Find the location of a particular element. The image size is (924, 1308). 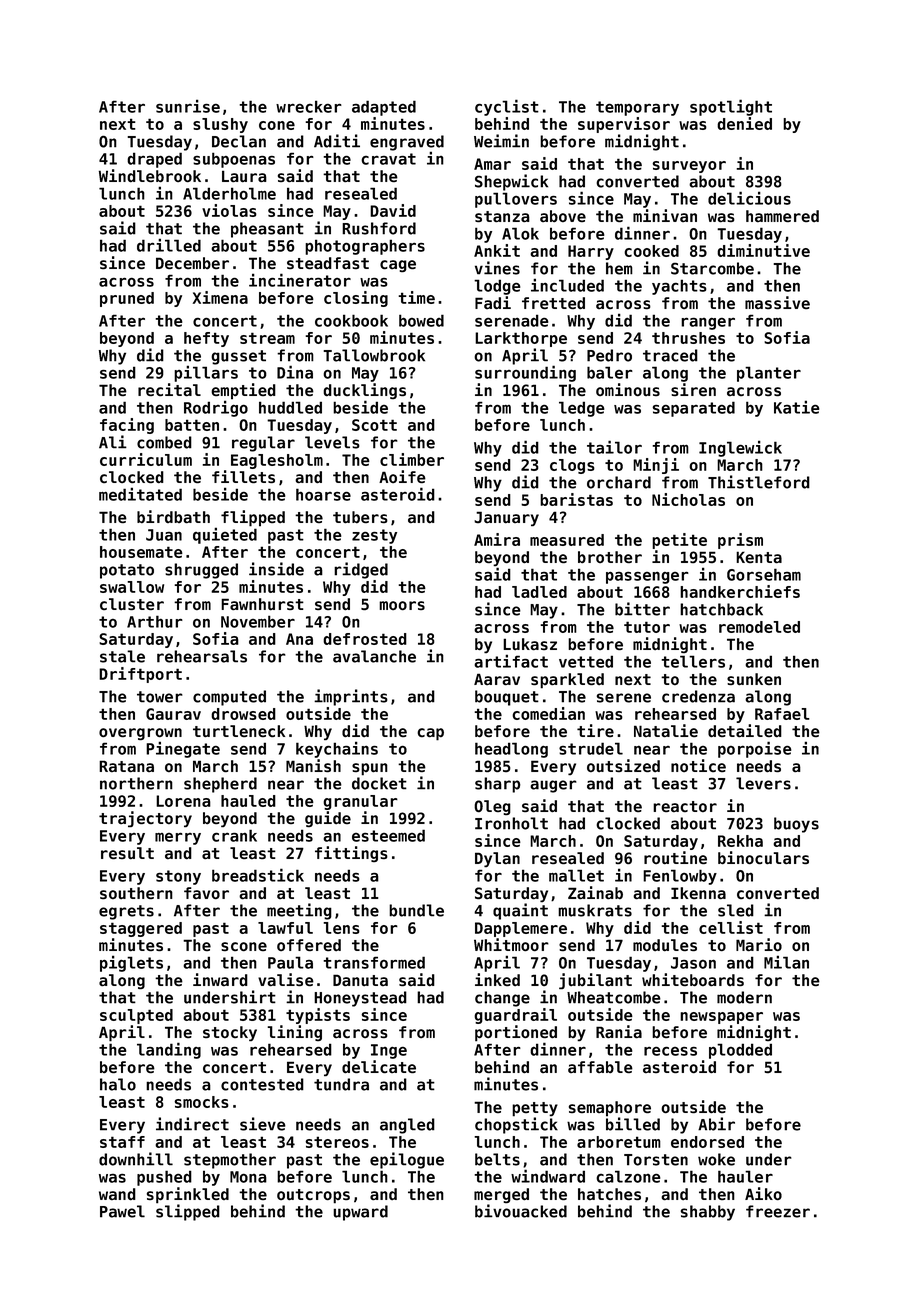

spotlight is located at coordinates (731, 107).
